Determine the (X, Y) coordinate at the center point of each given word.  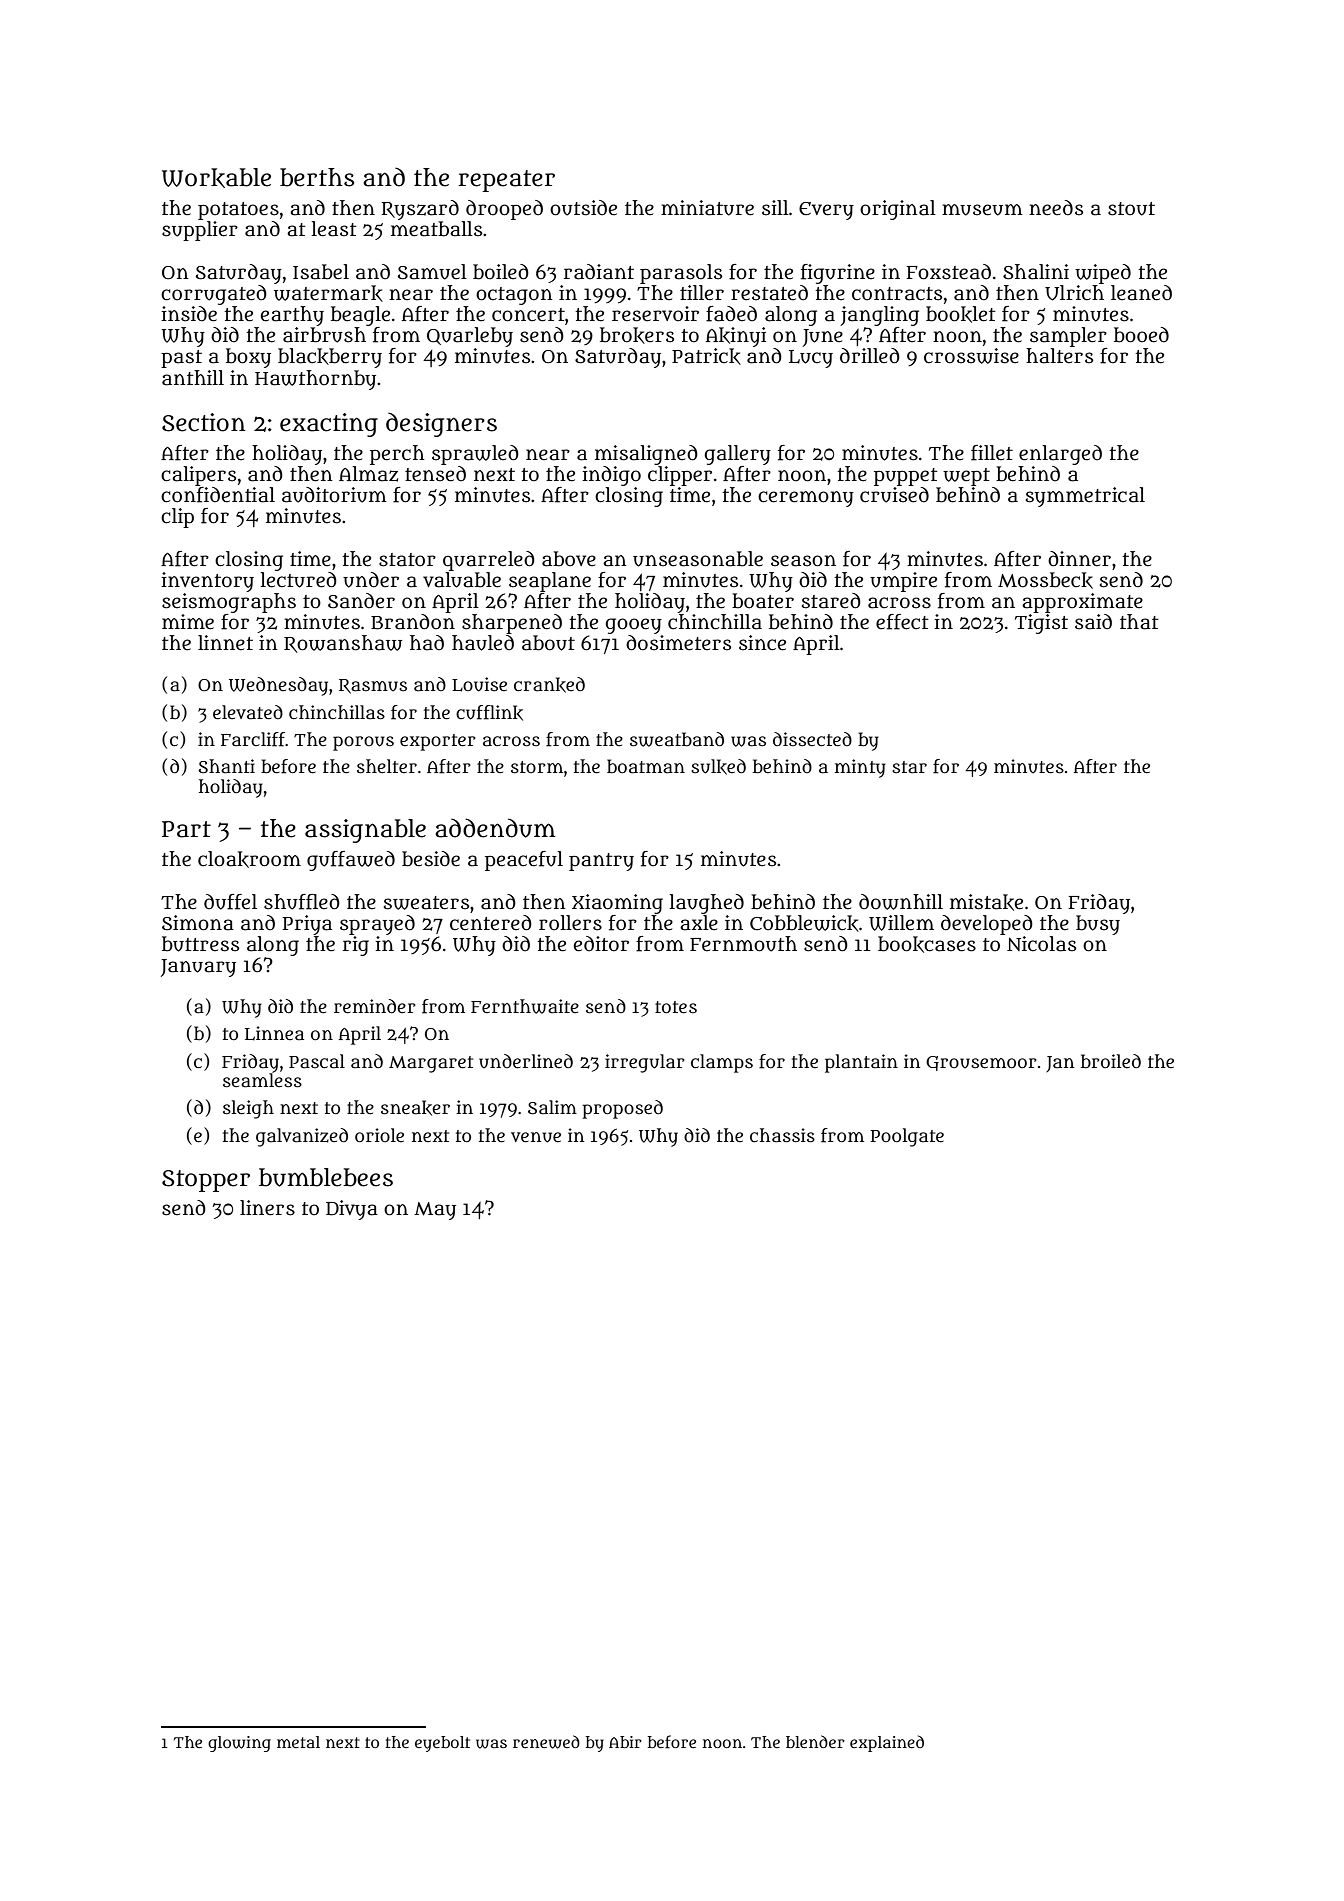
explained (887, 1743)
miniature (707, 208)
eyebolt (442, 1744)
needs (1056, 208)
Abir (625, 1742)
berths (317, 177)
